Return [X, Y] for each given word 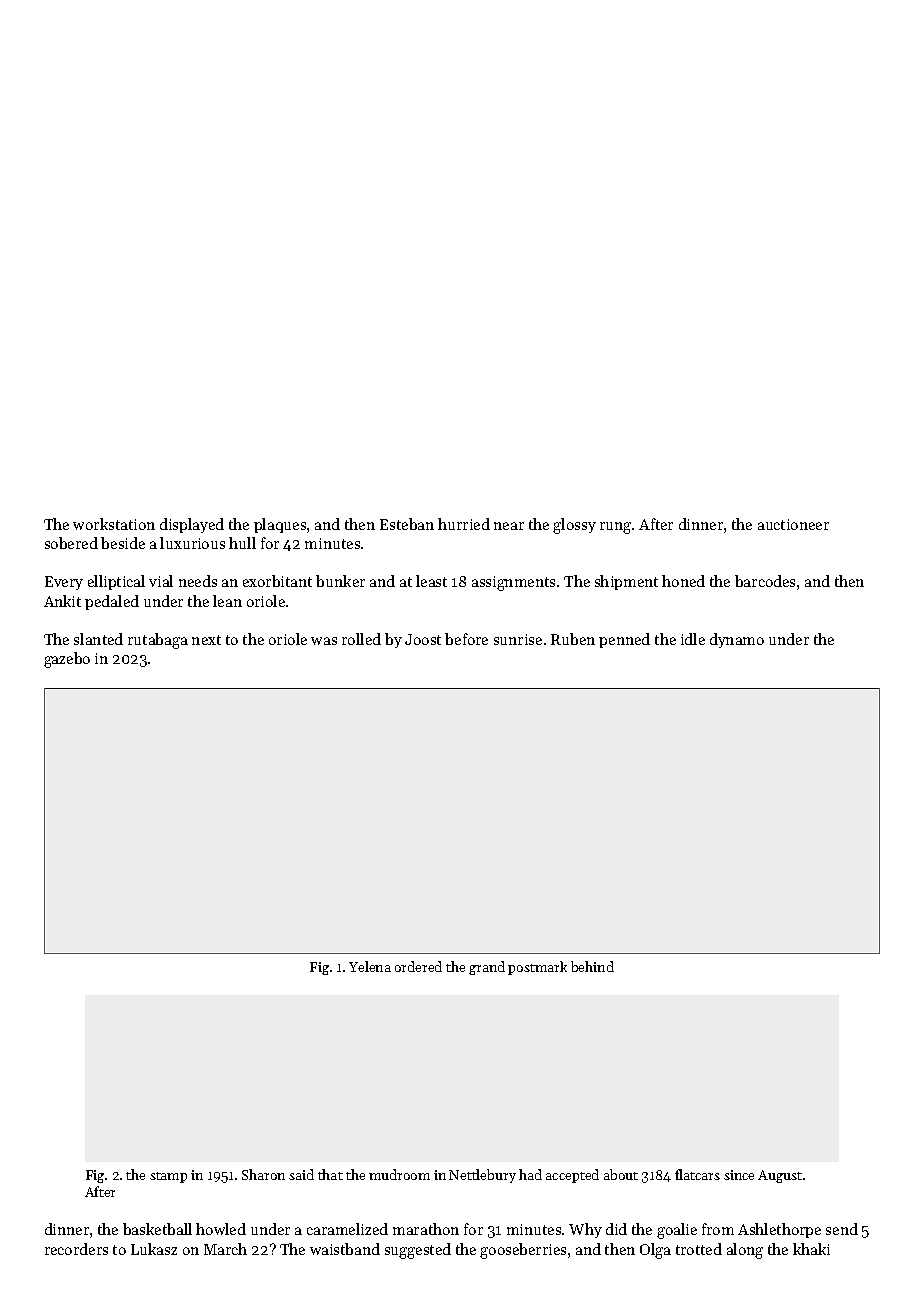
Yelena [370, 966]
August [780, 1176]
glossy [574, 526]
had [530, 1174]
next [206, 640]
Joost [423, 639]
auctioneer [793, 524]
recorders [76, 1249]
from [718, 1229]
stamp [168, 1177]
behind [592, 966]
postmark [537, 968]
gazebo [67, 660]
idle [693, 639]
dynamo [737, 640]
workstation [114, 524]
